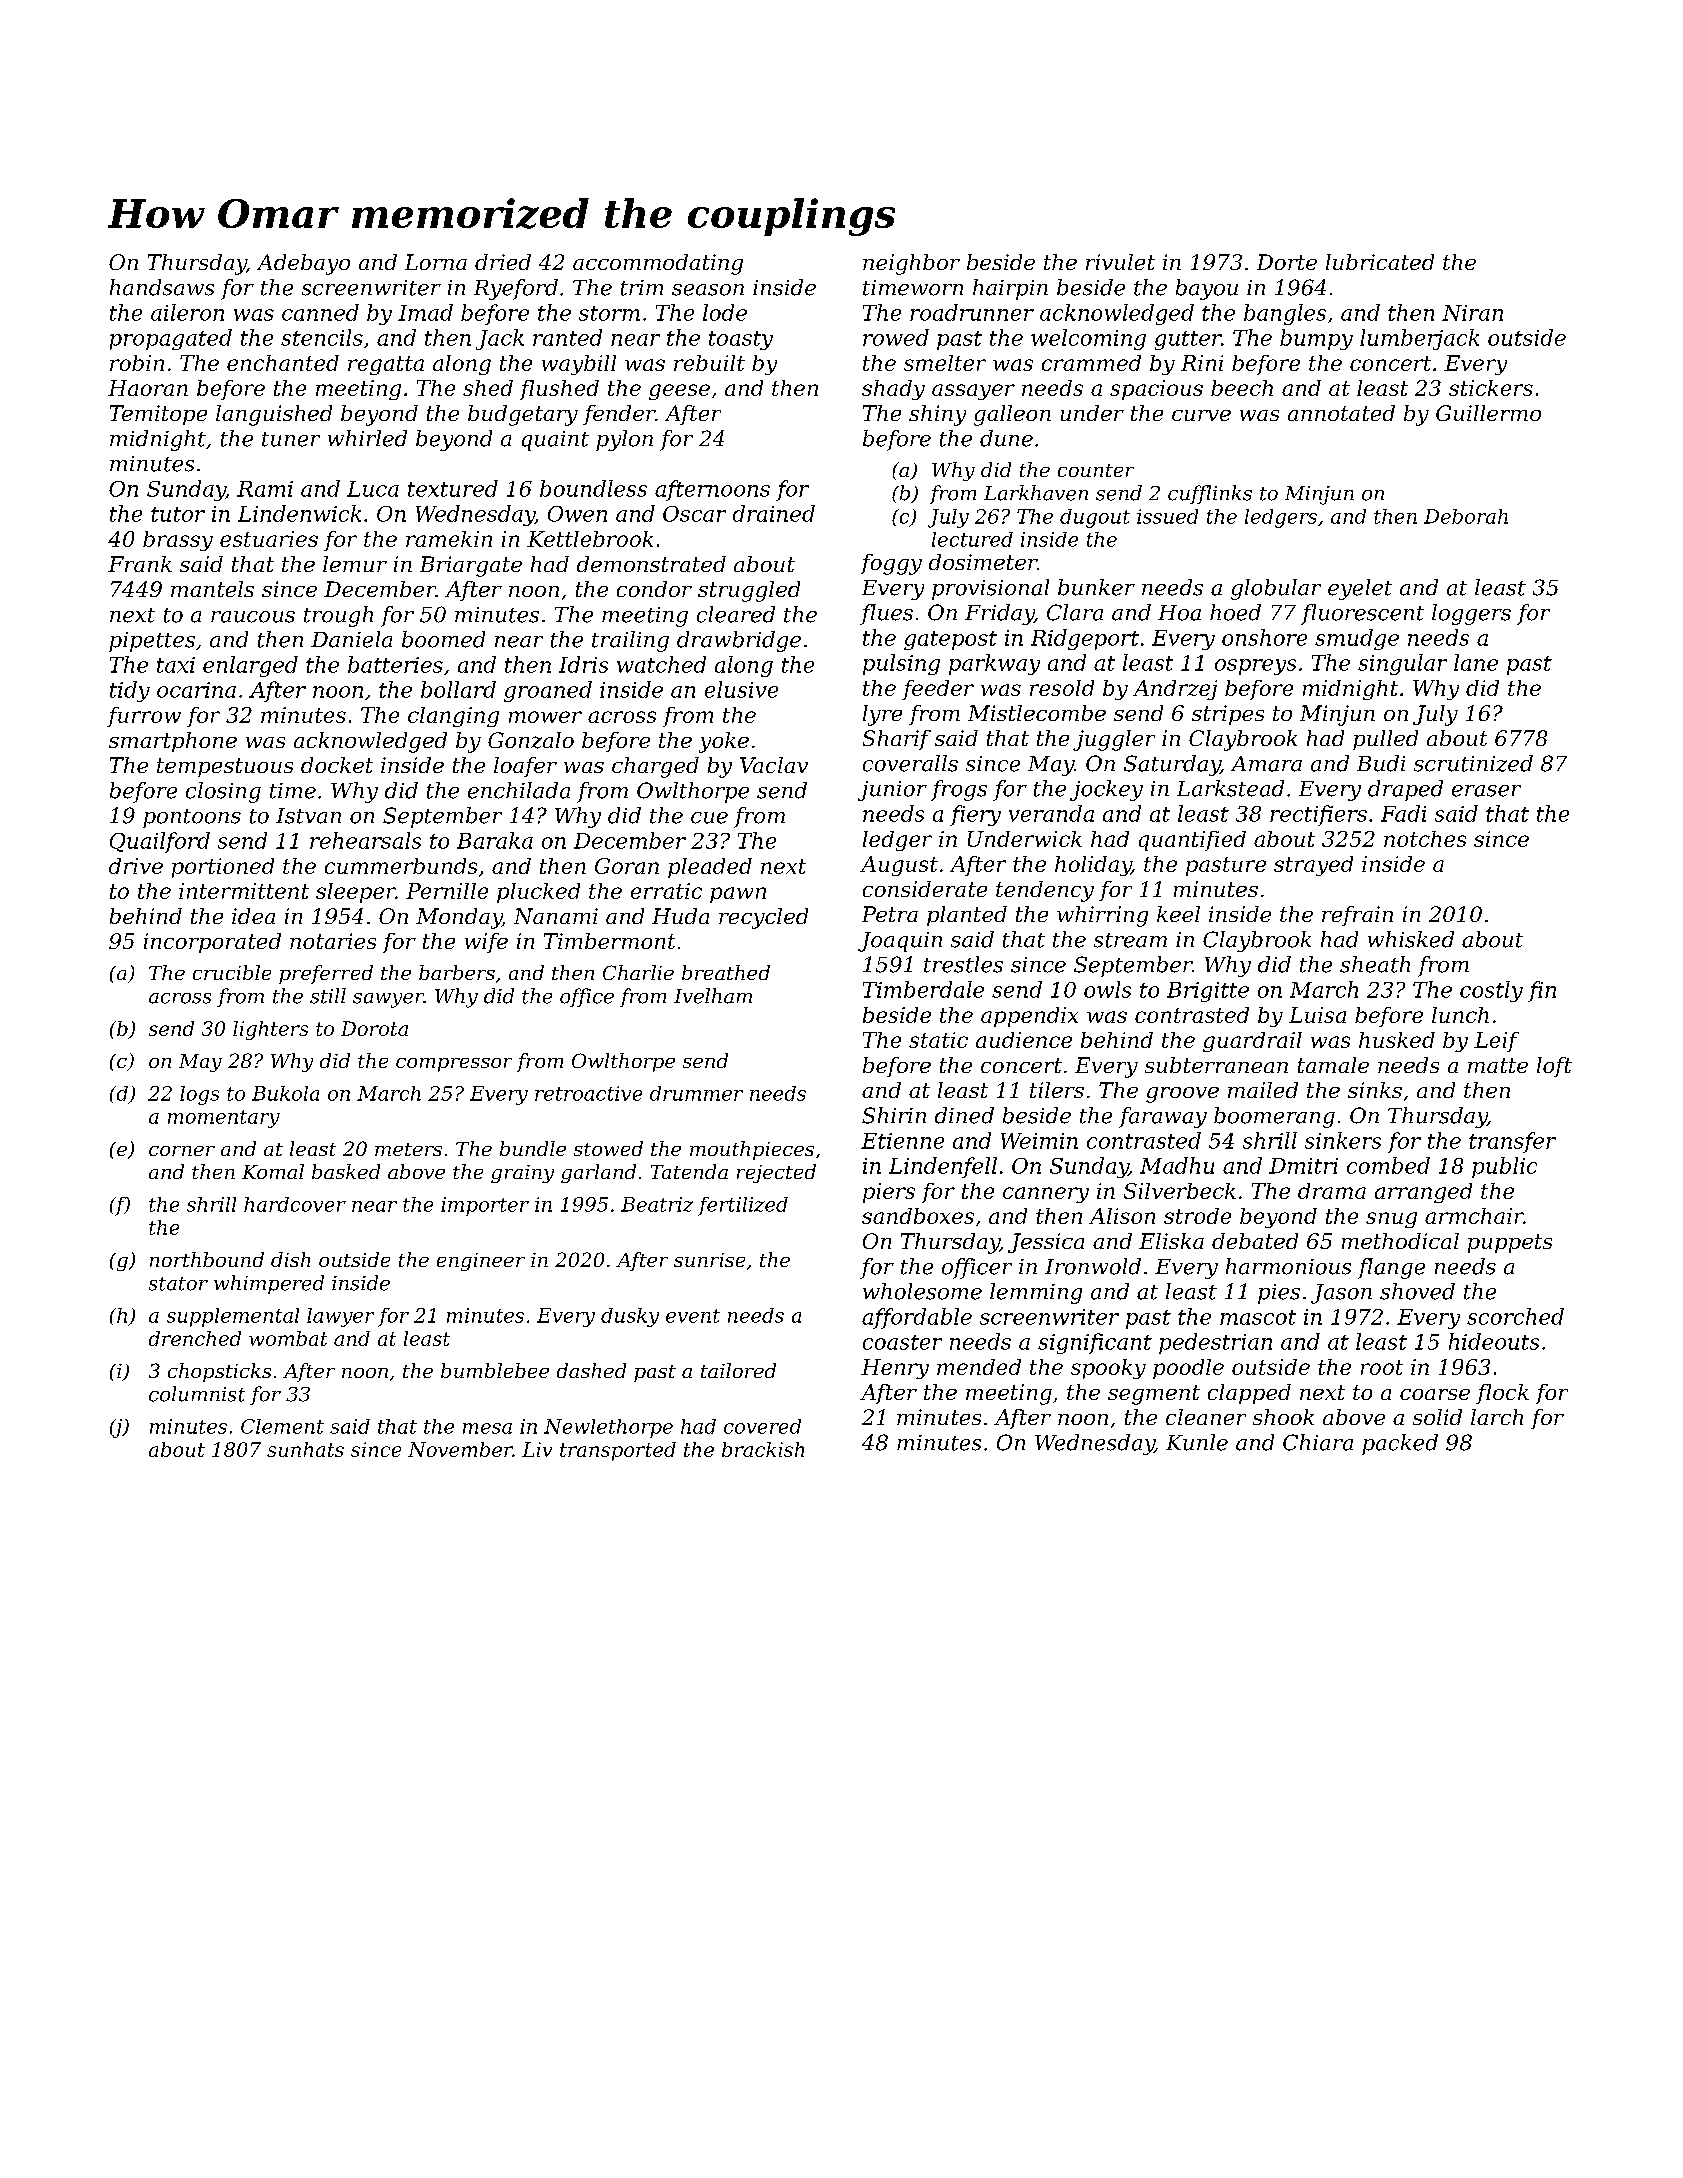 The image size is (1683, 2178). I want to click on lane, so click(1476, 662).
